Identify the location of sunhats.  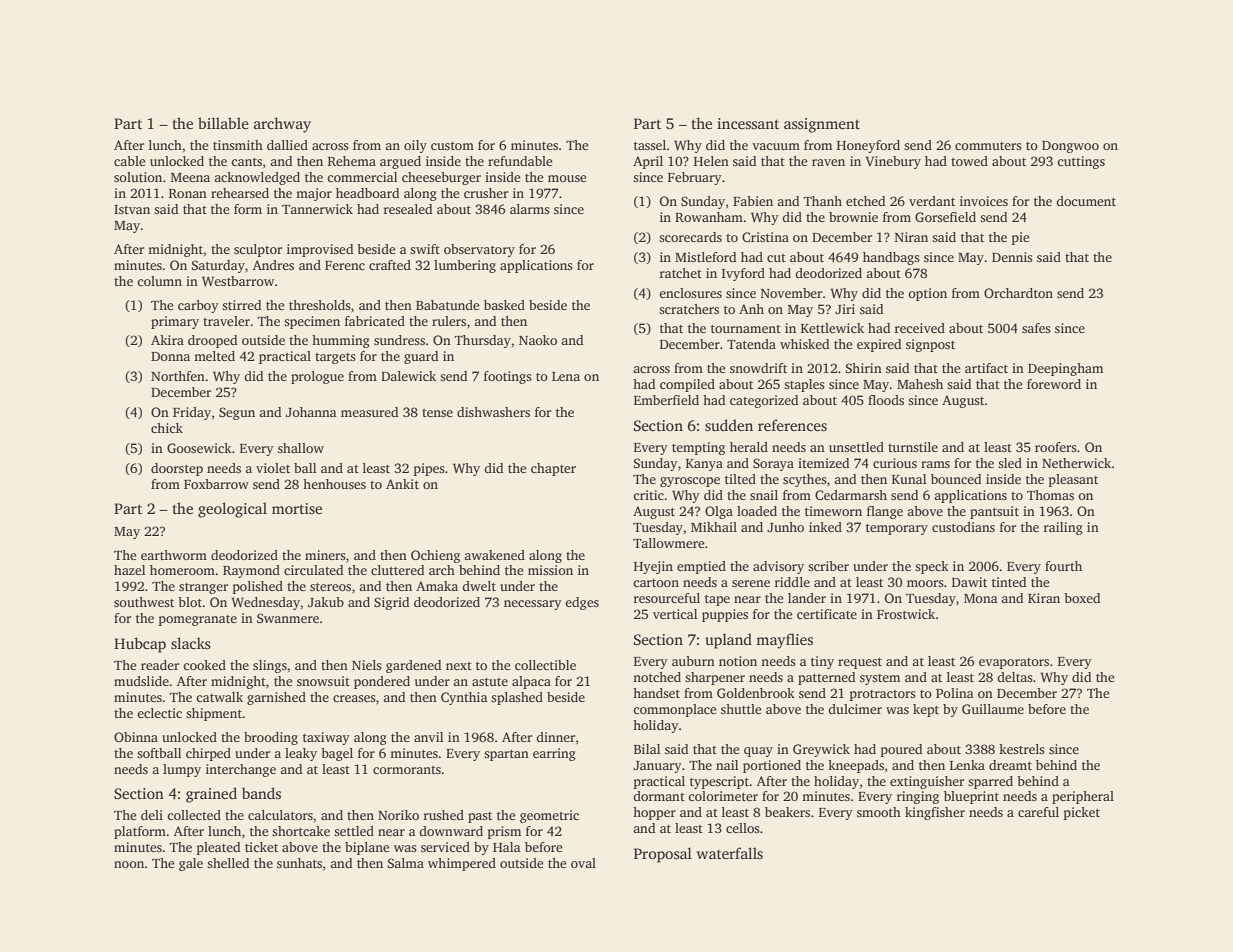
(299, 863).
